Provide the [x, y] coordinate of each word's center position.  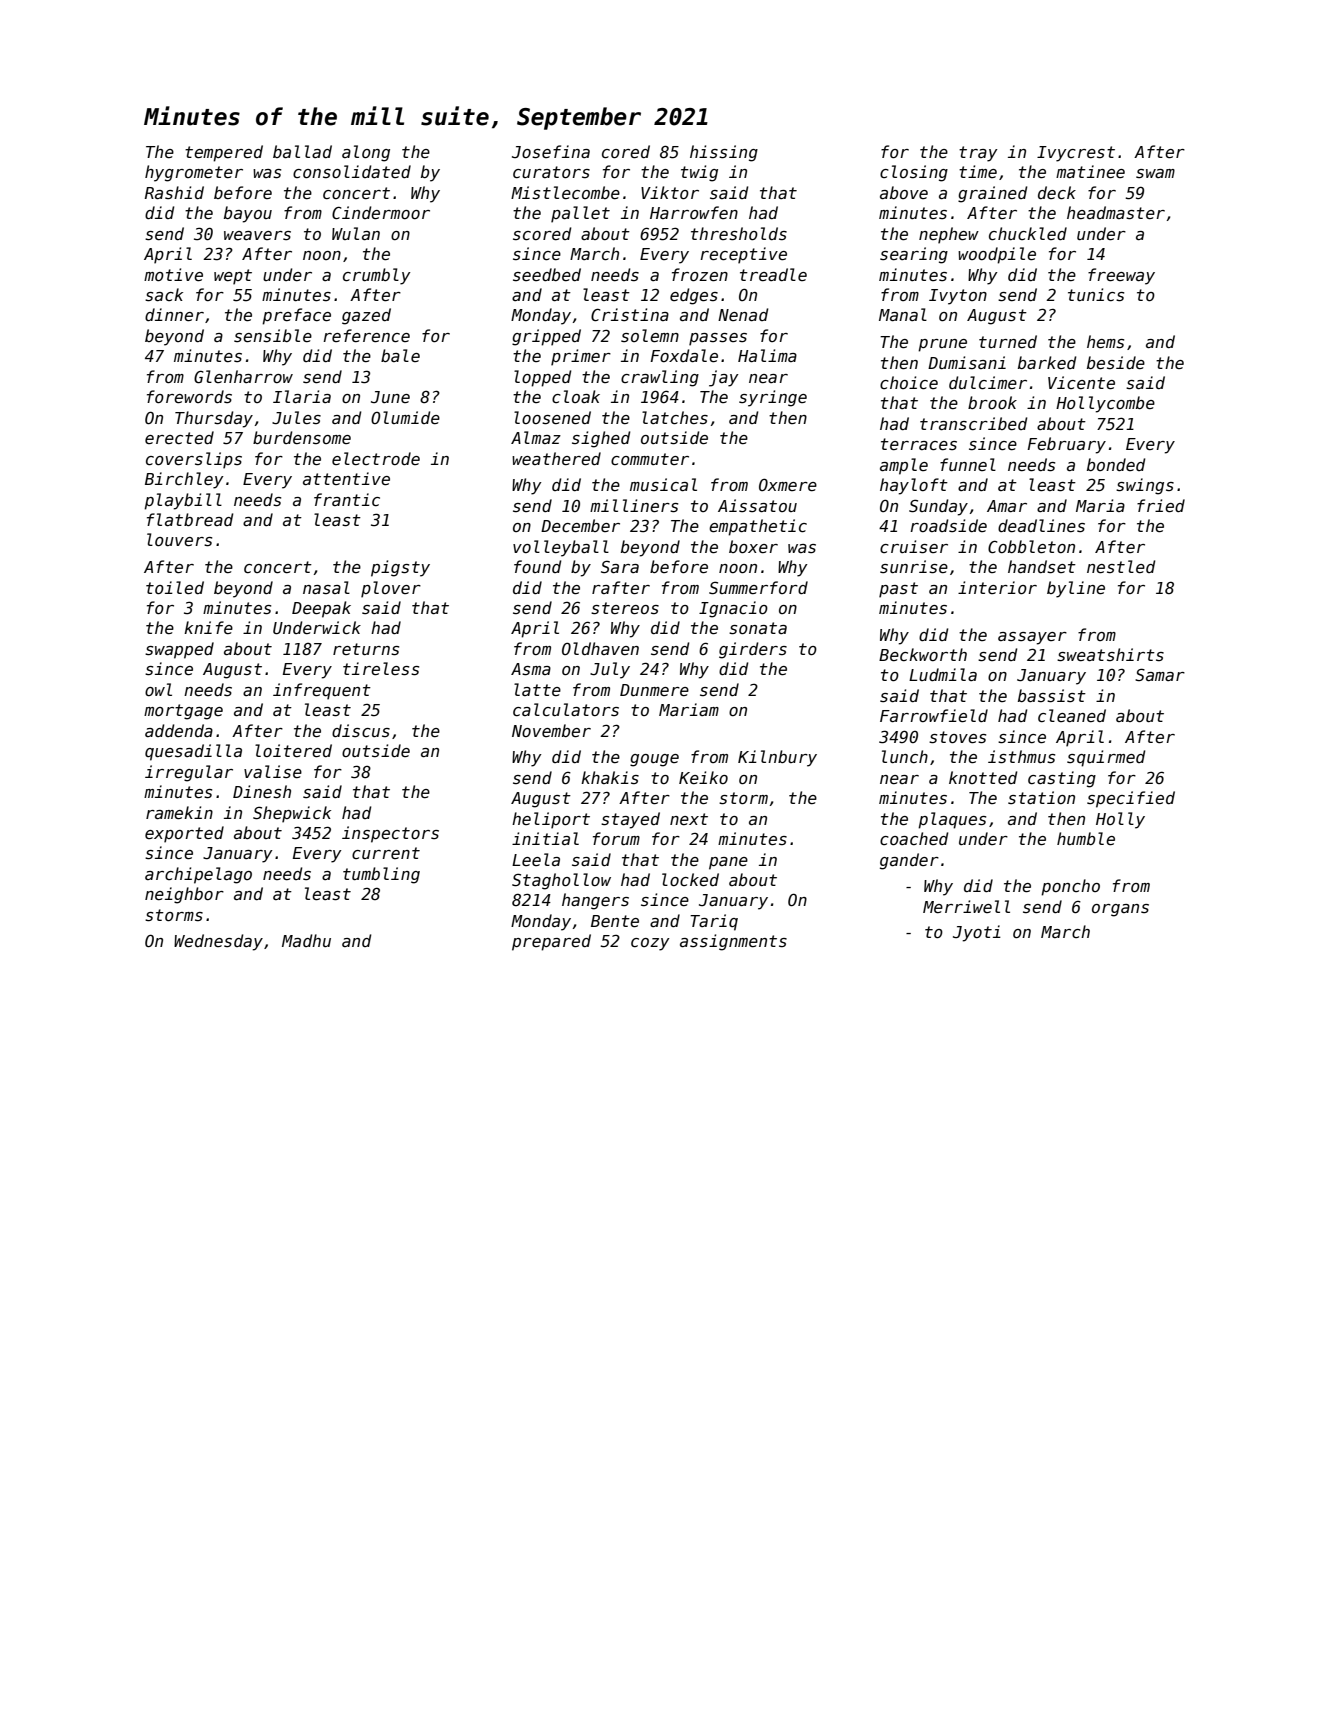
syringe [773, 398]
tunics [1096, 295]
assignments [733, 942]
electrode [376, 458]
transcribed [973, 423]
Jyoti [977, 933]
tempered [224, 153]
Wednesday [218, 942]
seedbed [547, 274]
